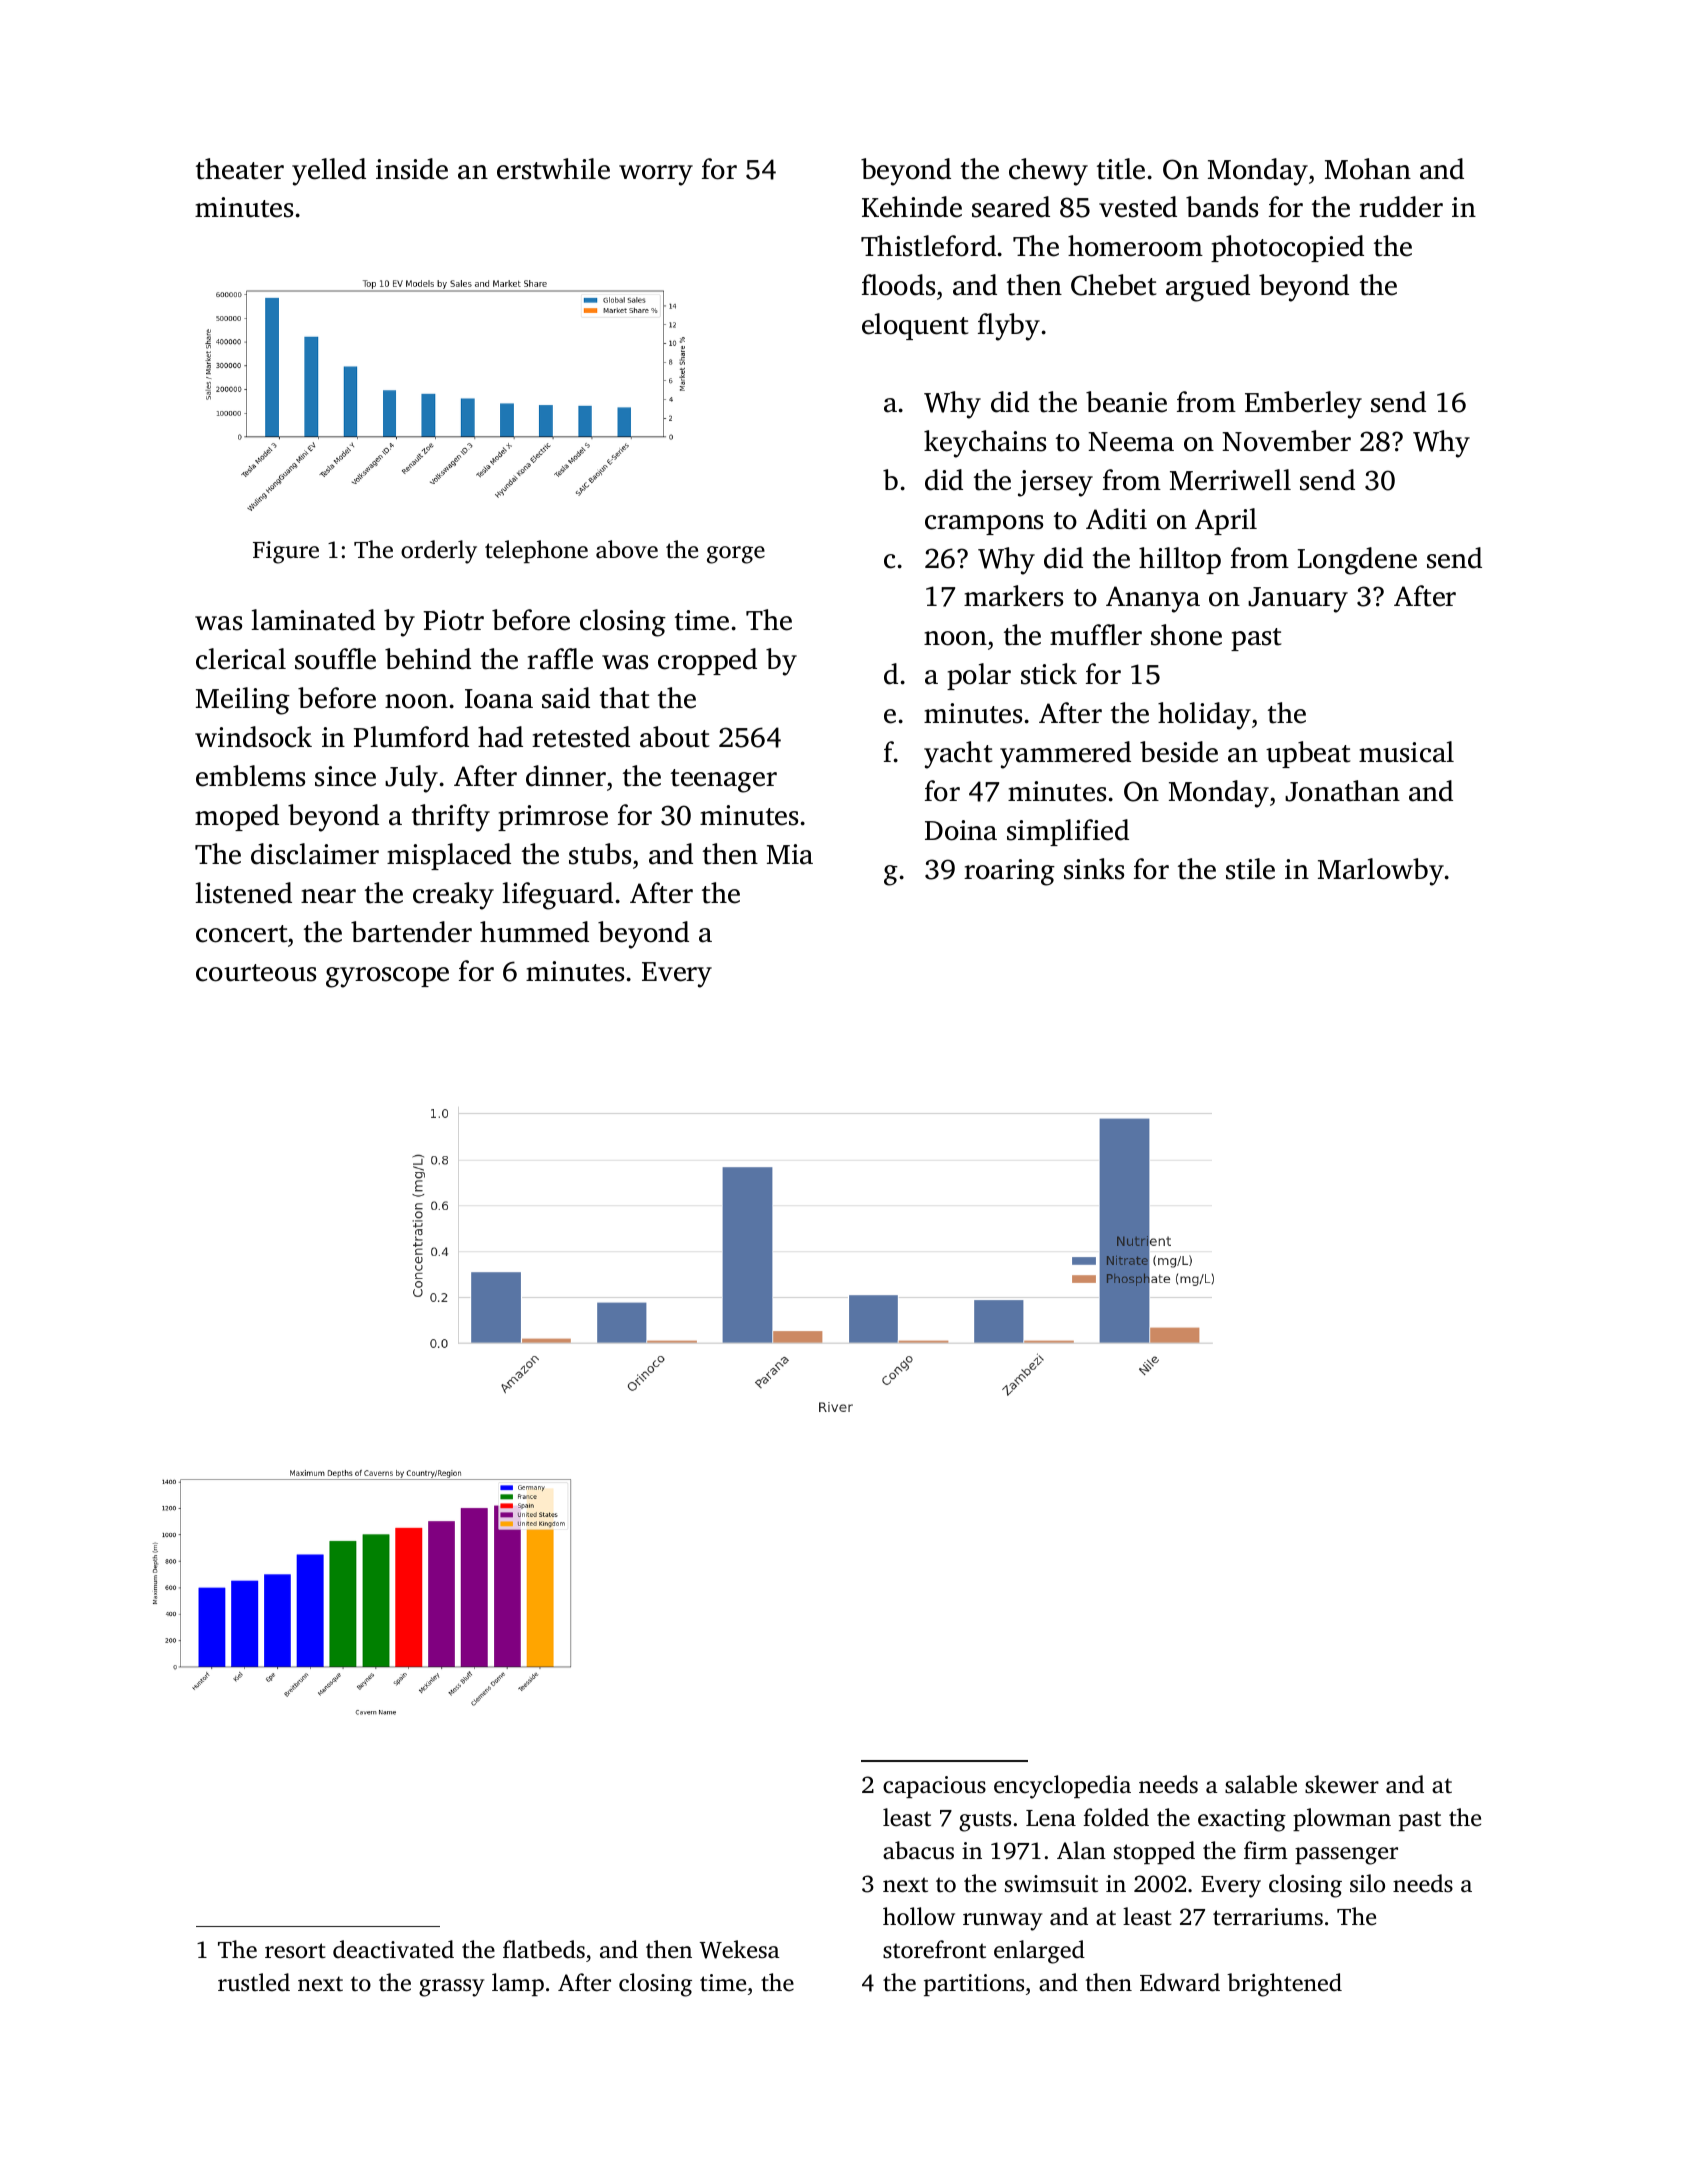 This document has height=2178, width=1683. What do you see at coordinates (534, 932) in the document?
I see `hummed` at bounding box center [534, 932].
